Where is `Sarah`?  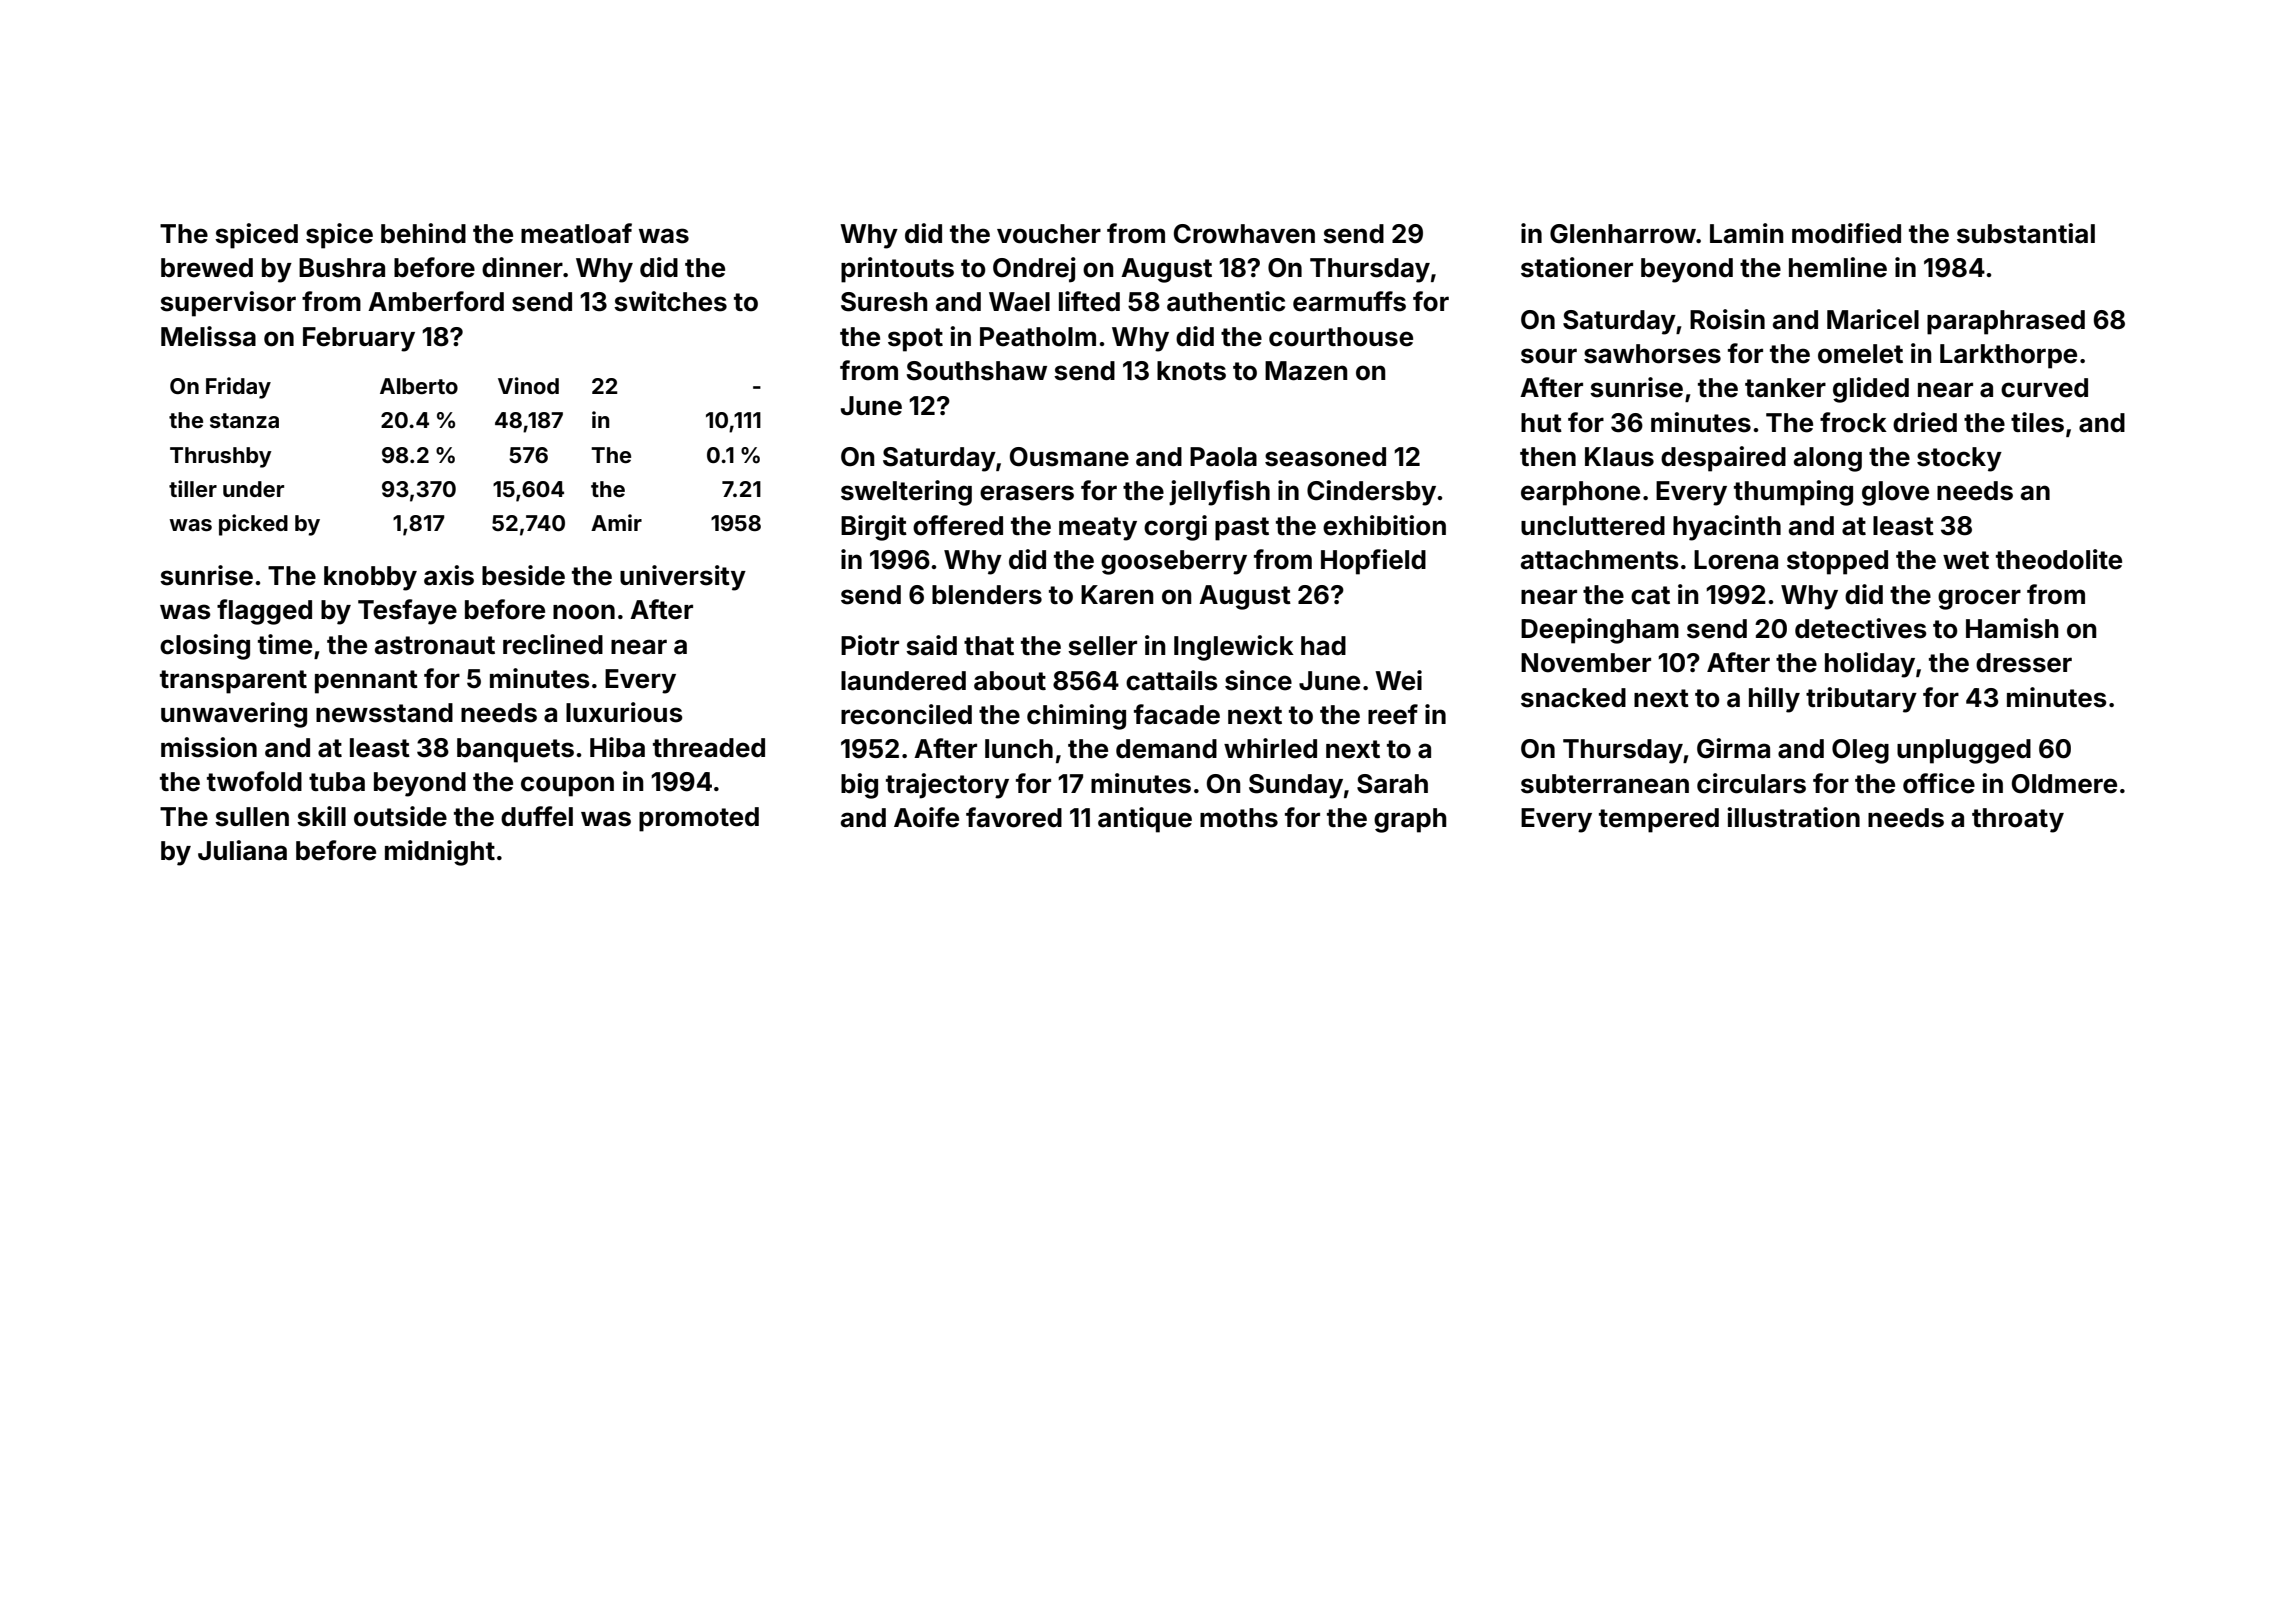
Sarah is located at coordinates (1392, 784).
